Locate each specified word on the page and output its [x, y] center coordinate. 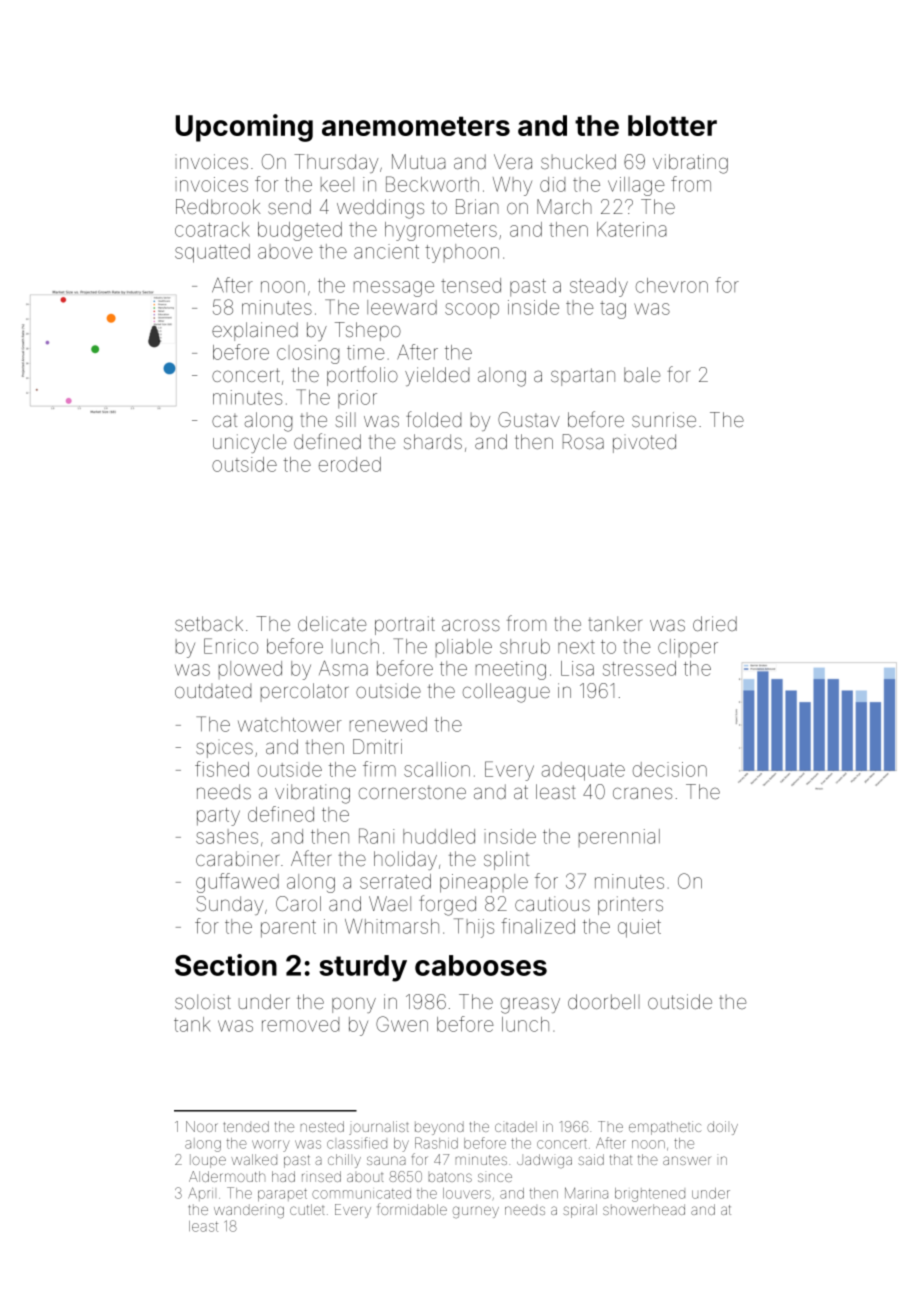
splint [506, 860]
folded [433, 419]
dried [715, 623]
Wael [390, 903]
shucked [578, 161]
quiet [639, 928]
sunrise [664, 419]
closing [308, 354]
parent [288, 929]
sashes [227, 836]
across [471, 625]
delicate [332, 623]
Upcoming [244, 128]
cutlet [307, 1209]
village [636, 186]
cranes [642, 793]
